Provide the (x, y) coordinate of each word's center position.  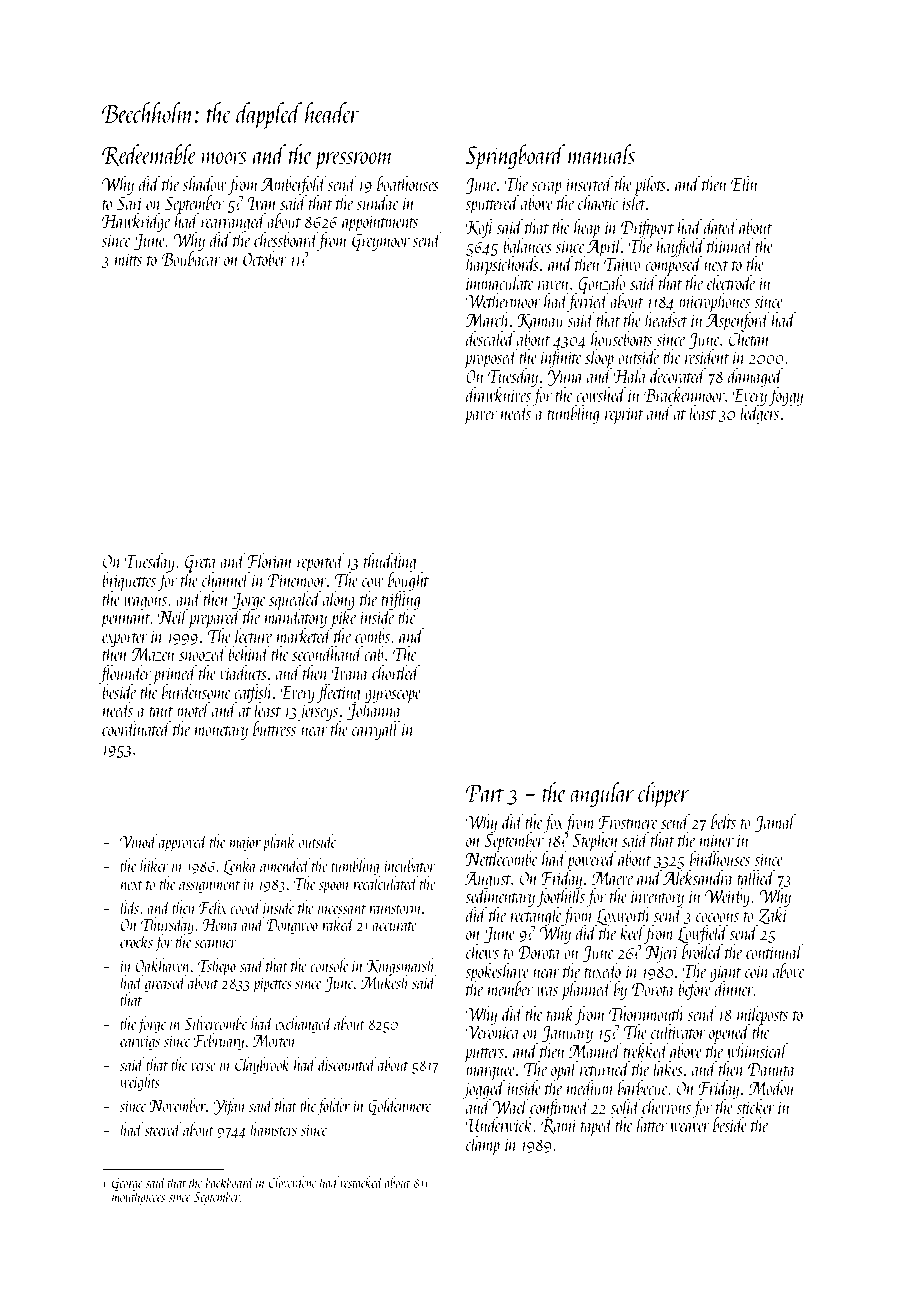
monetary (221, 733)
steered (163, 1129)
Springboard (516, 157)
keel (632, 932)
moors (224, 158)
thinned (730, 245)
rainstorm (395, 908)
